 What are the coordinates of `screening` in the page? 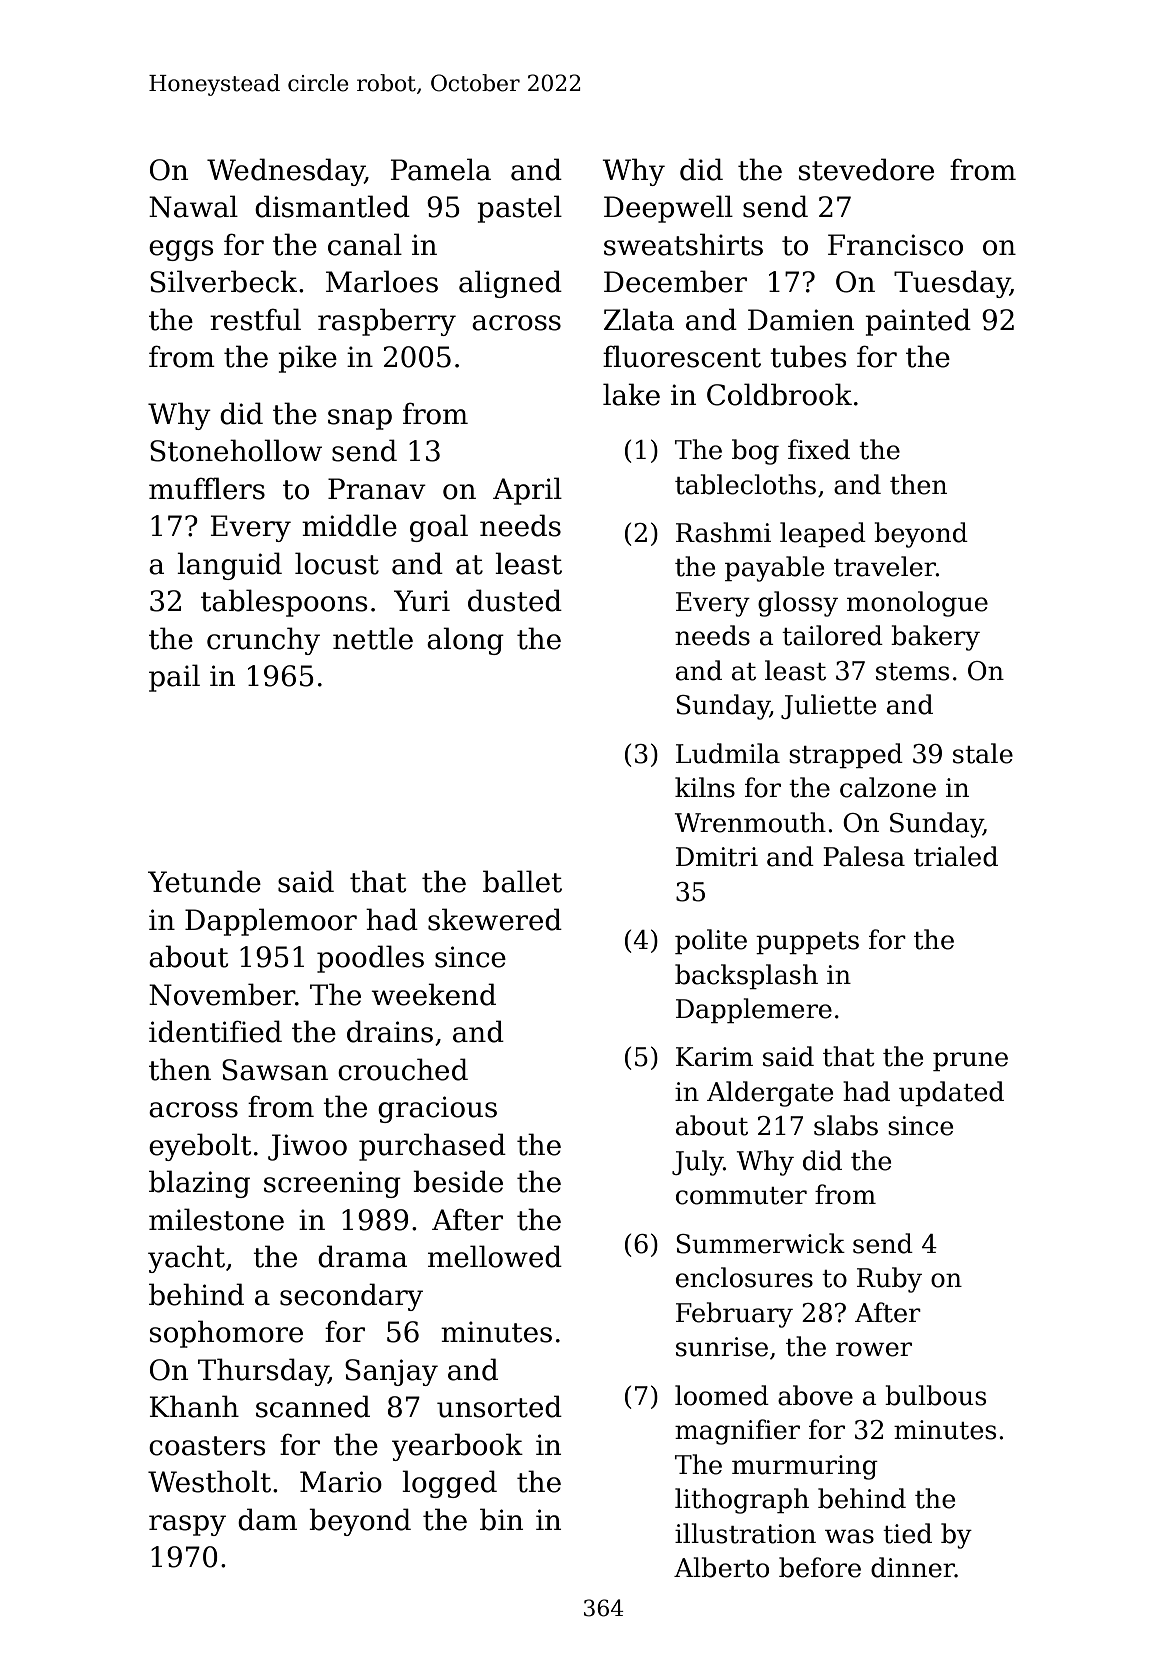 It's located at (332, 1184).
